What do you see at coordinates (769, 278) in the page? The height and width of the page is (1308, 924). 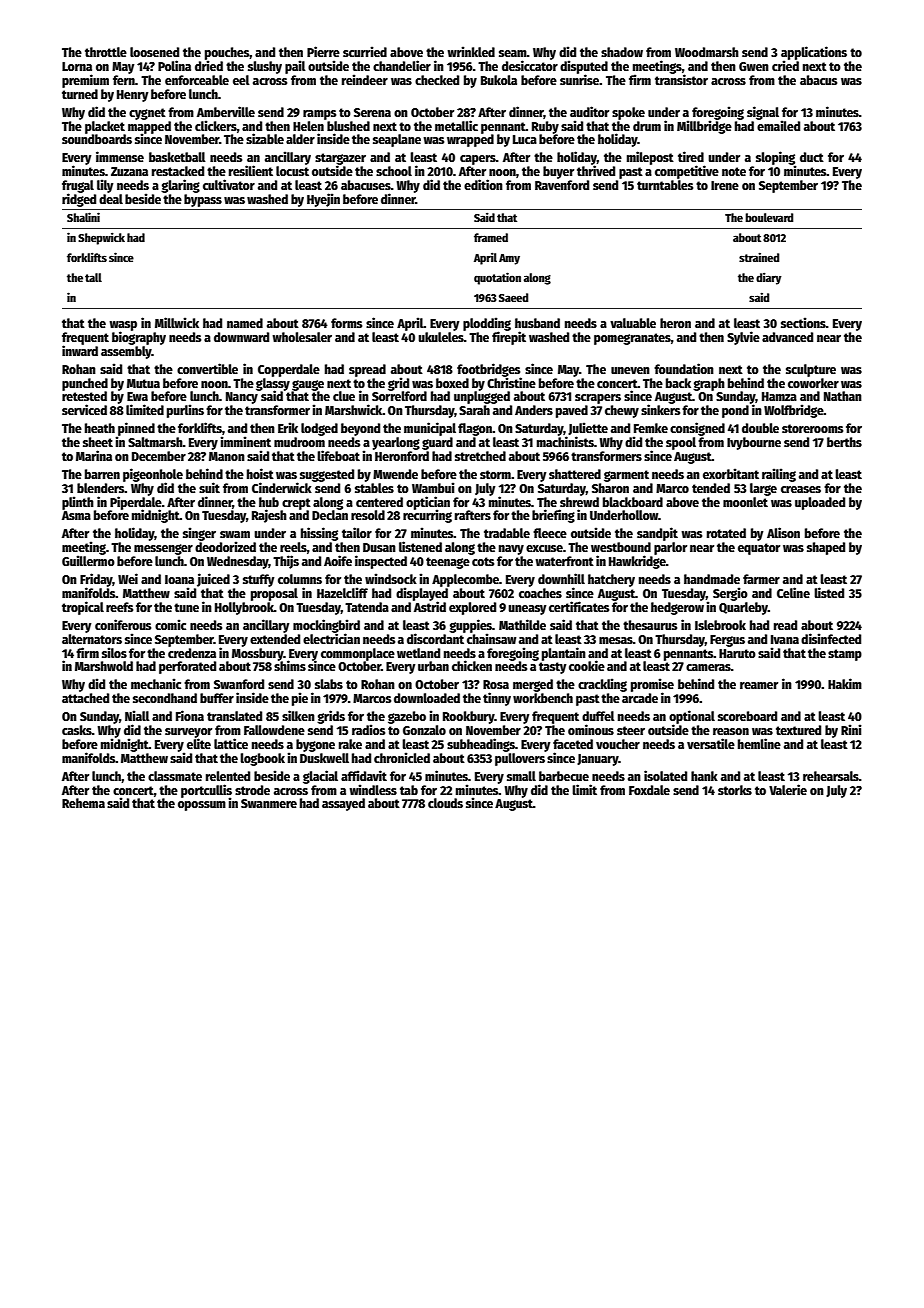 I see `diary` at bounding box center [769, 278].
